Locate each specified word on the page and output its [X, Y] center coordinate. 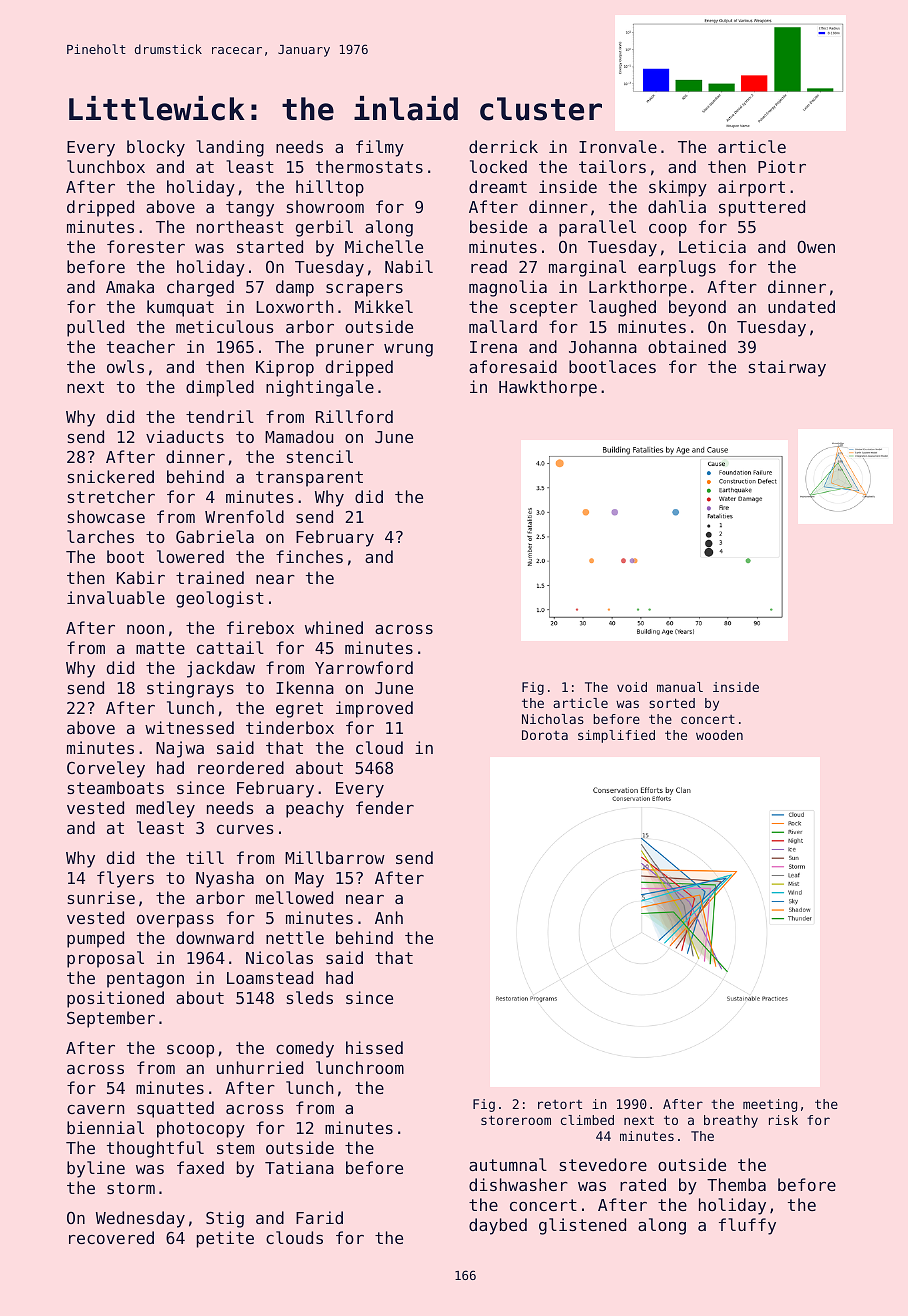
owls [125, 366]
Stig [225, 1219]
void [632, 687]
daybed [498, 1226]
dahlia [677, 206]
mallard [503, 326]
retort [560, 1104]
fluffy [747, 1226]
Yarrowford [364, 667]
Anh [389, 917]
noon [145, 629]
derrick [503, 146]
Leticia [712, 246]
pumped [95, 939]
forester [146, 246]
